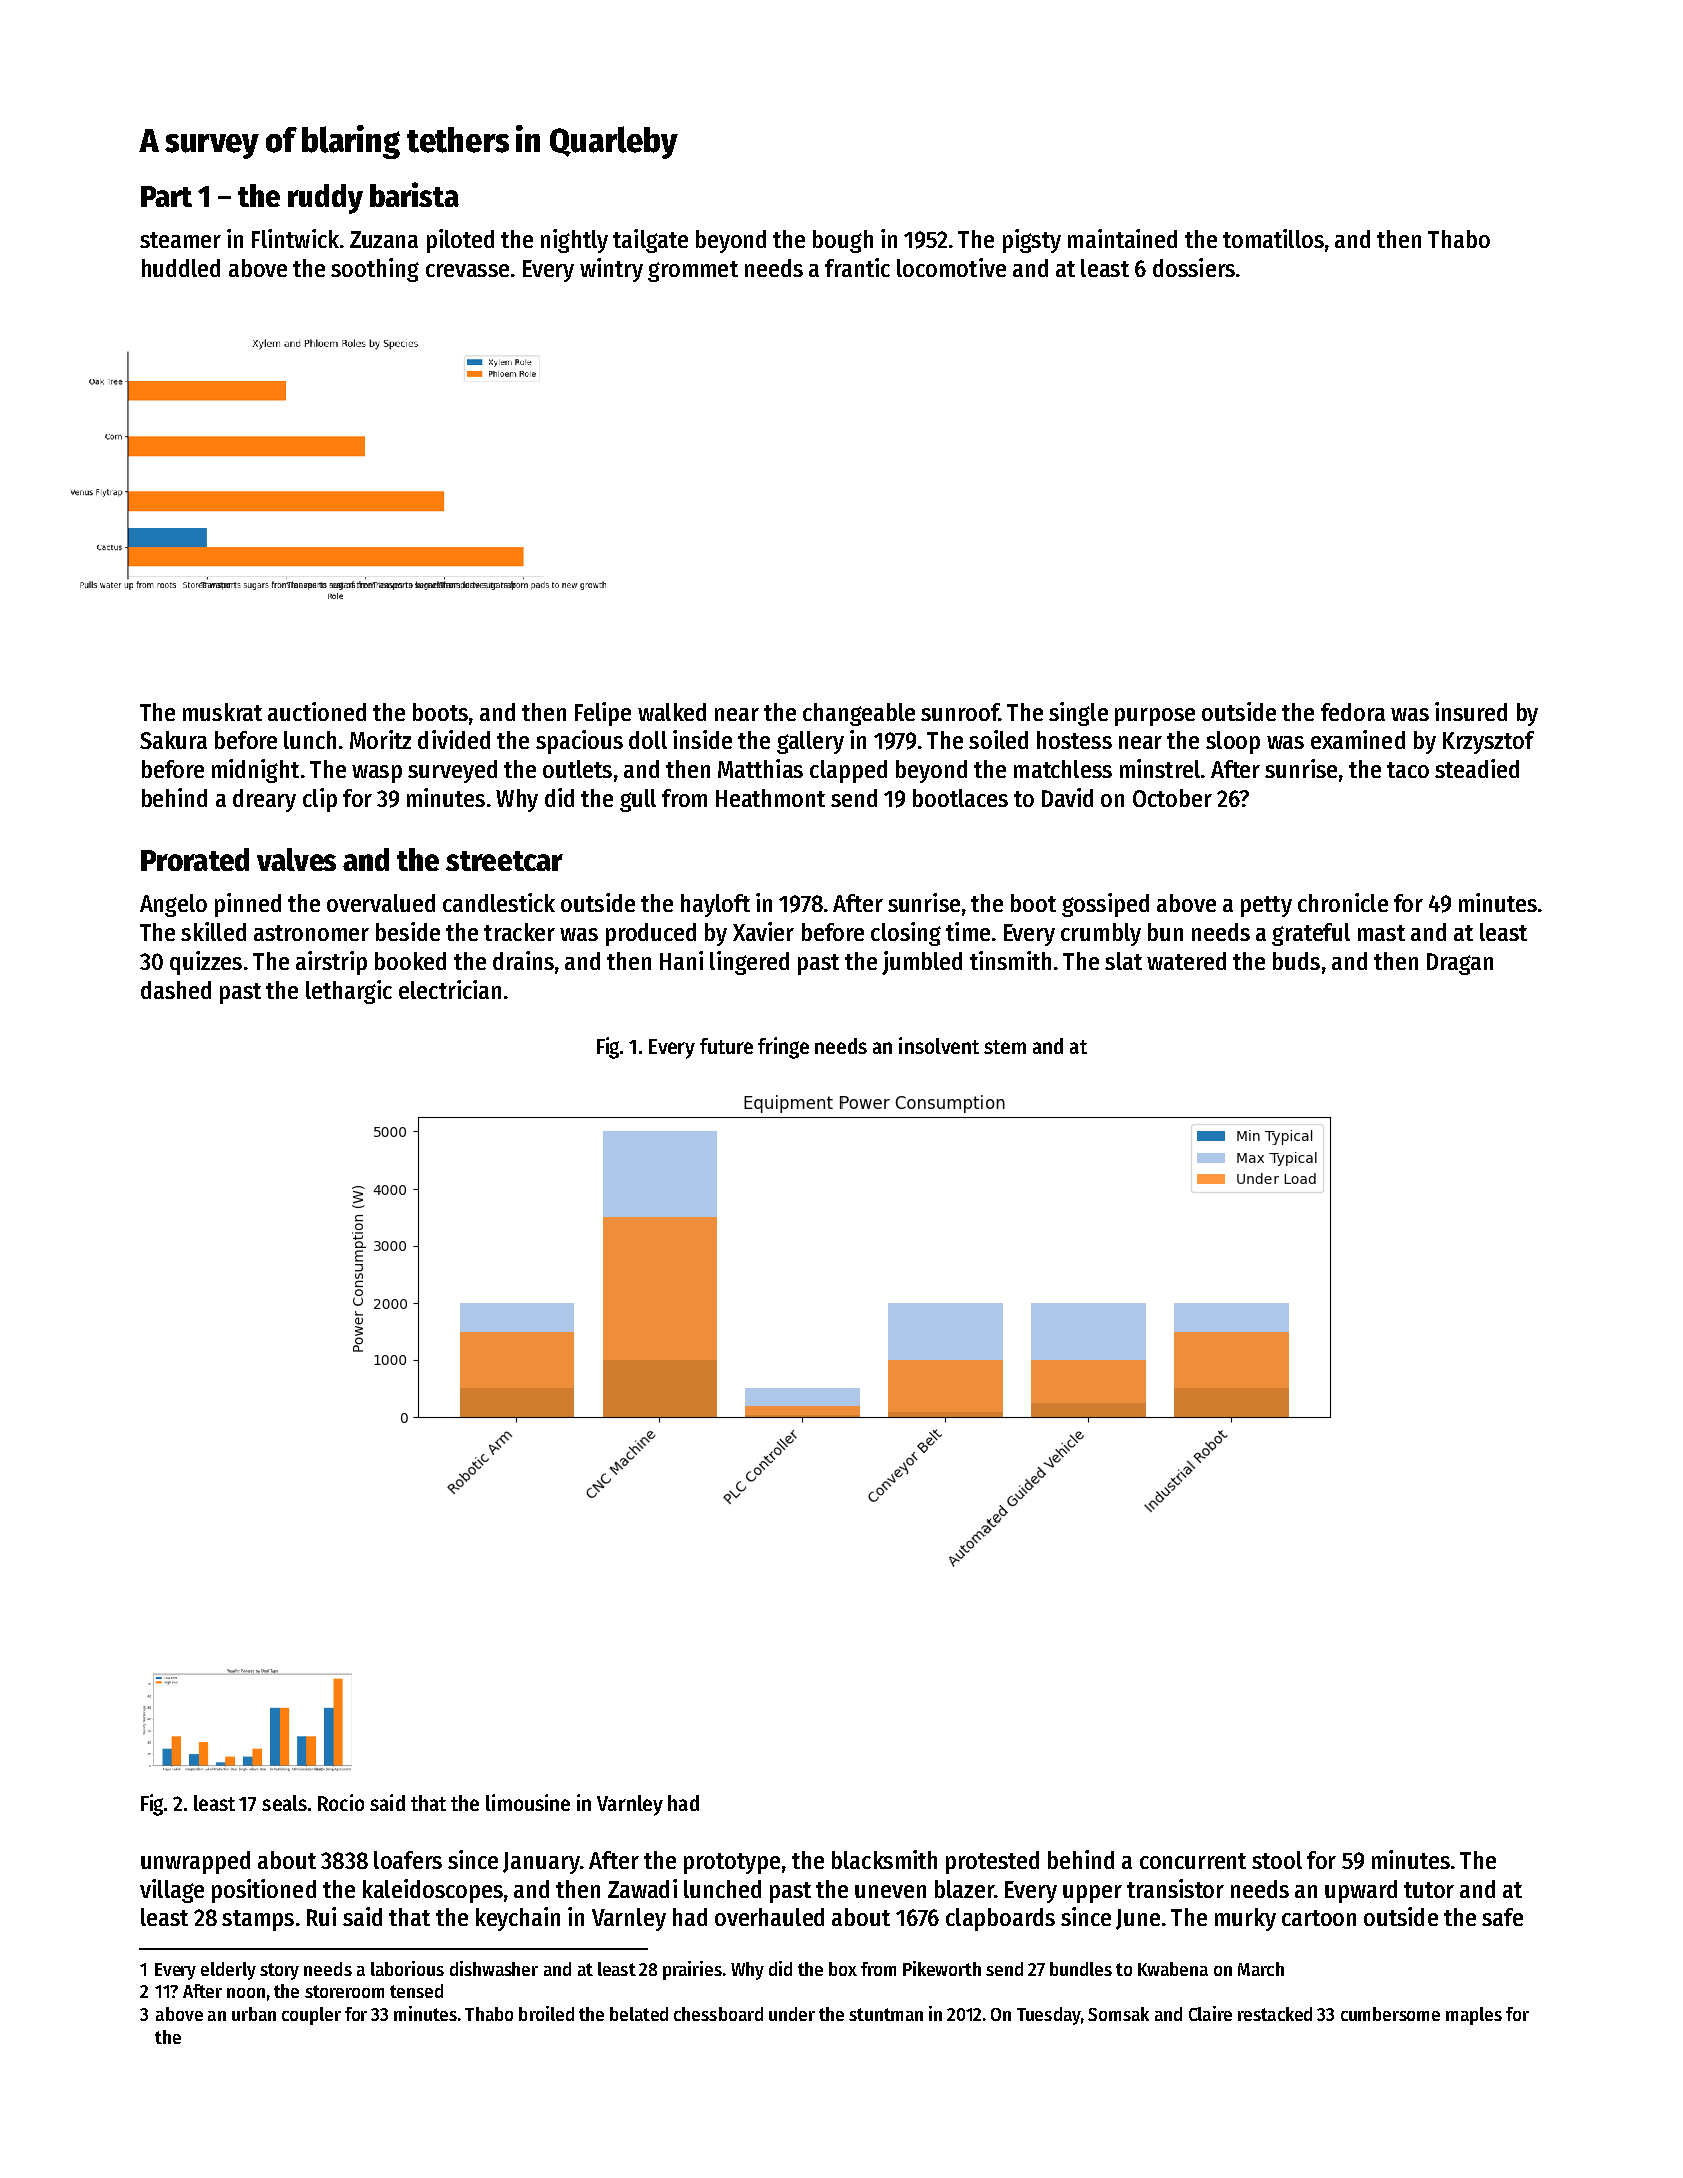 This document has height=2178, width=1683. Describe the element at coordinates (166, 196) in the document. I see `Part` at that location.
